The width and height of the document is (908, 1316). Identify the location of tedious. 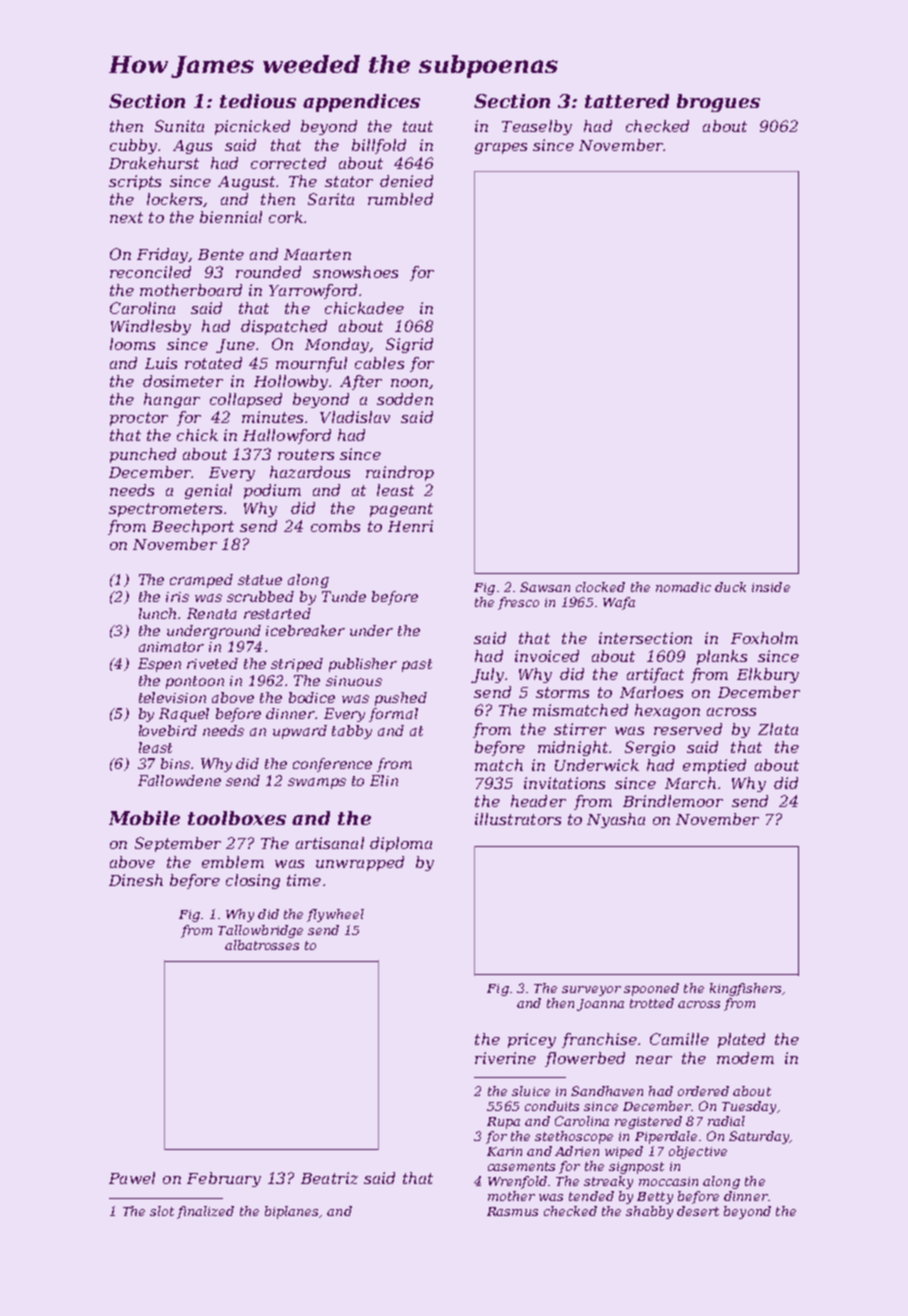
(258, 101).
